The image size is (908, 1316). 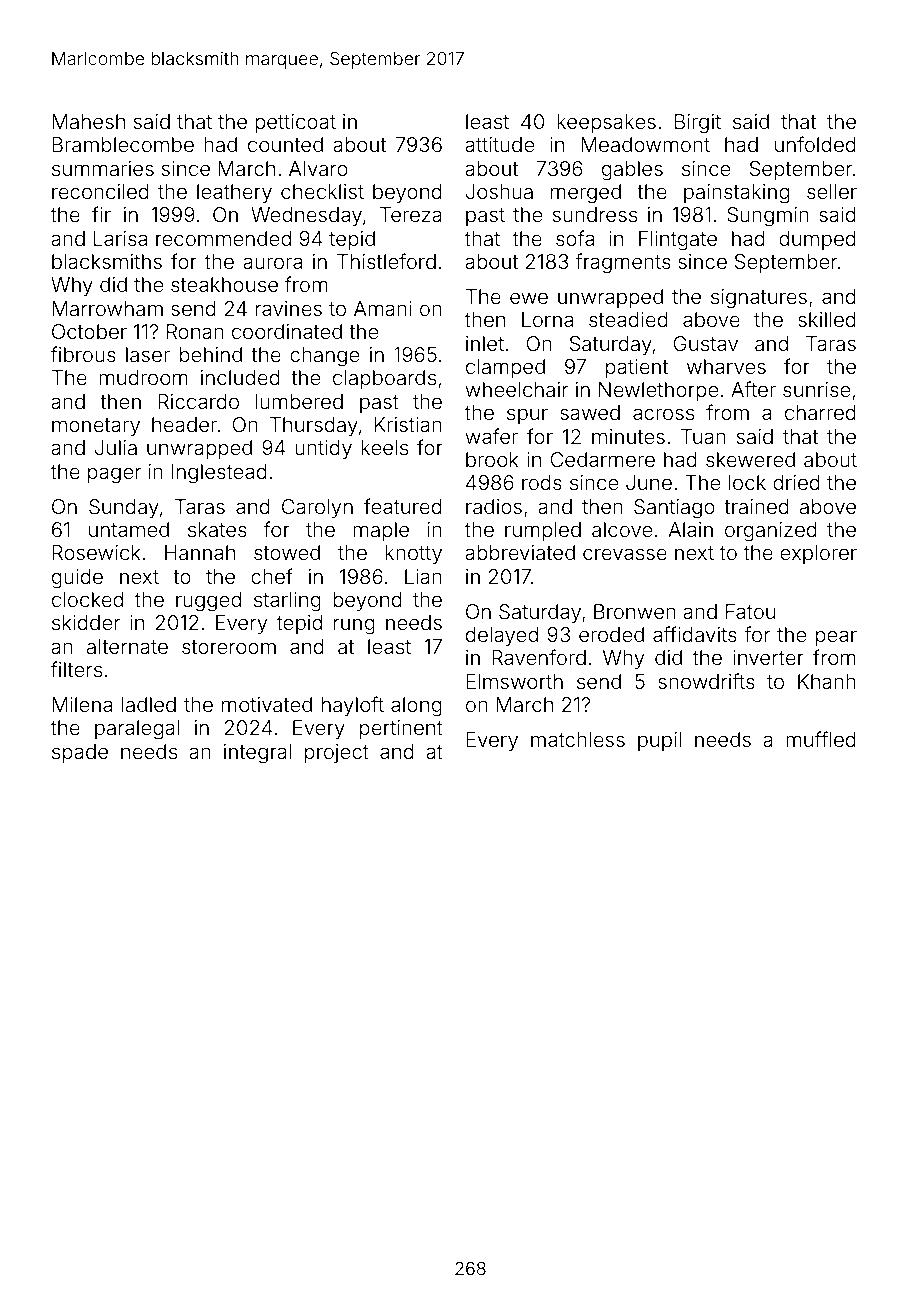 I want to click on matchless, so click(x=578, y=739).
